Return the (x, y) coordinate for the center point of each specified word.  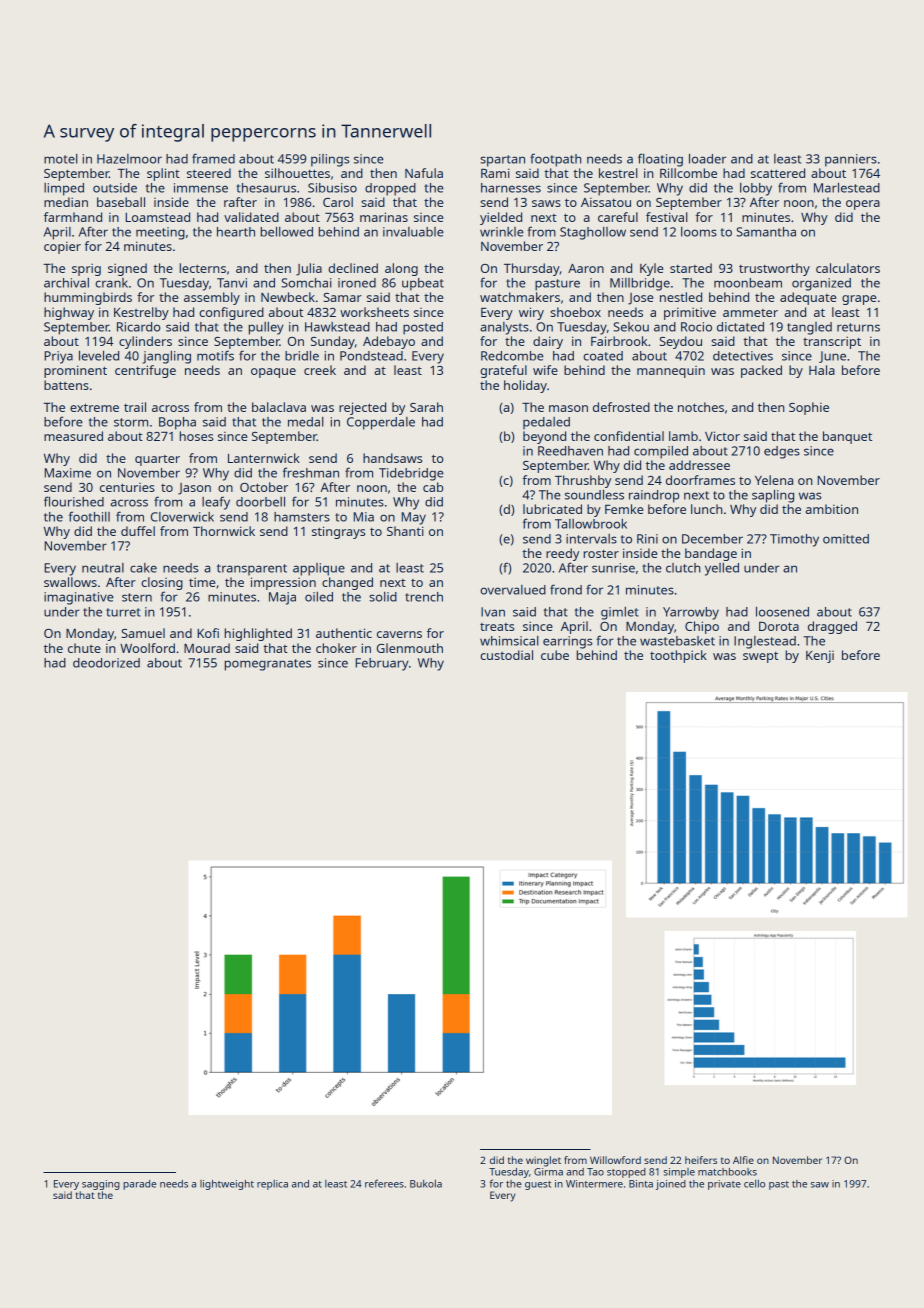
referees (384, 1183)
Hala (822, 370)
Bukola (426, 1184)
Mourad (207, 648)
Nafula (424, 173)
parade (140, 1185)
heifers (701, 1160)
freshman (311, 472)
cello (754, 1184)
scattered (778, 173)
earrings (568, 642)
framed (213, 158)
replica (272, 1185)
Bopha (177, 423)
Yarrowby (691, 613)
